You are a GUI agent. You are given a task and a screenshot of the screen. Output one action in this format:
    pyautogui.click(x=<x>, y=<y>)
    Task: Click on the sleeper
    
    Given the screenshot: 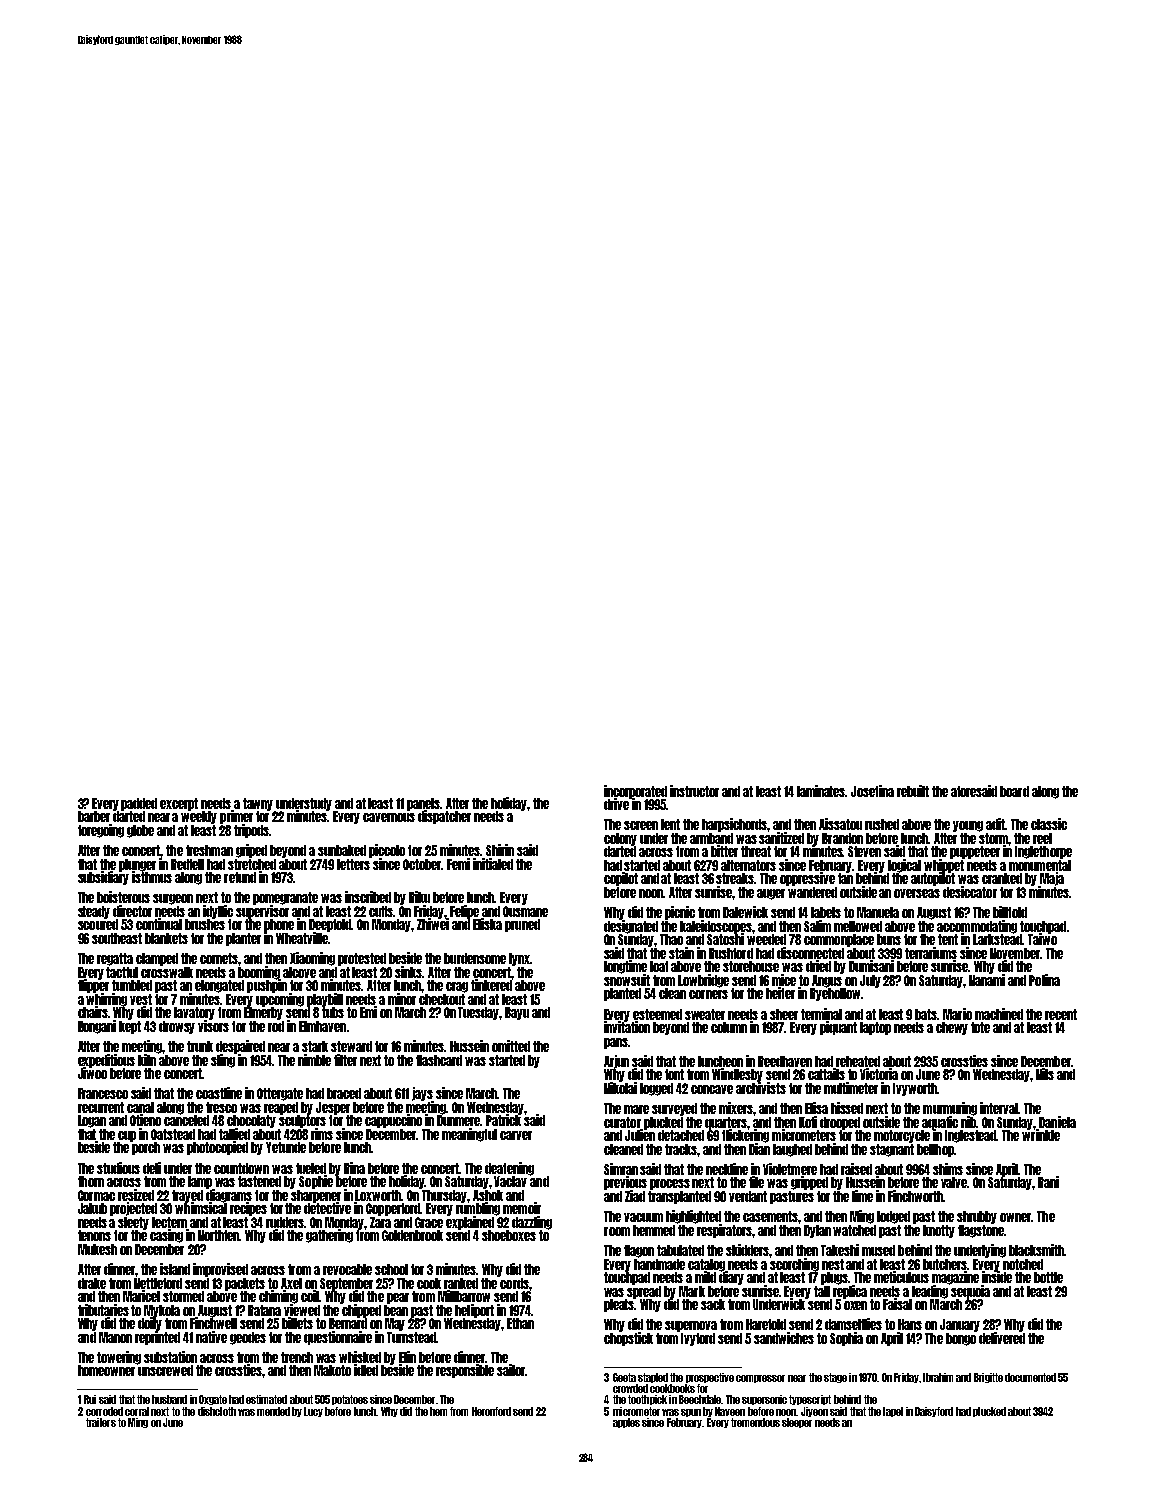 What is the action you would take?
    pyautogui.click(x=797, y=1423)
